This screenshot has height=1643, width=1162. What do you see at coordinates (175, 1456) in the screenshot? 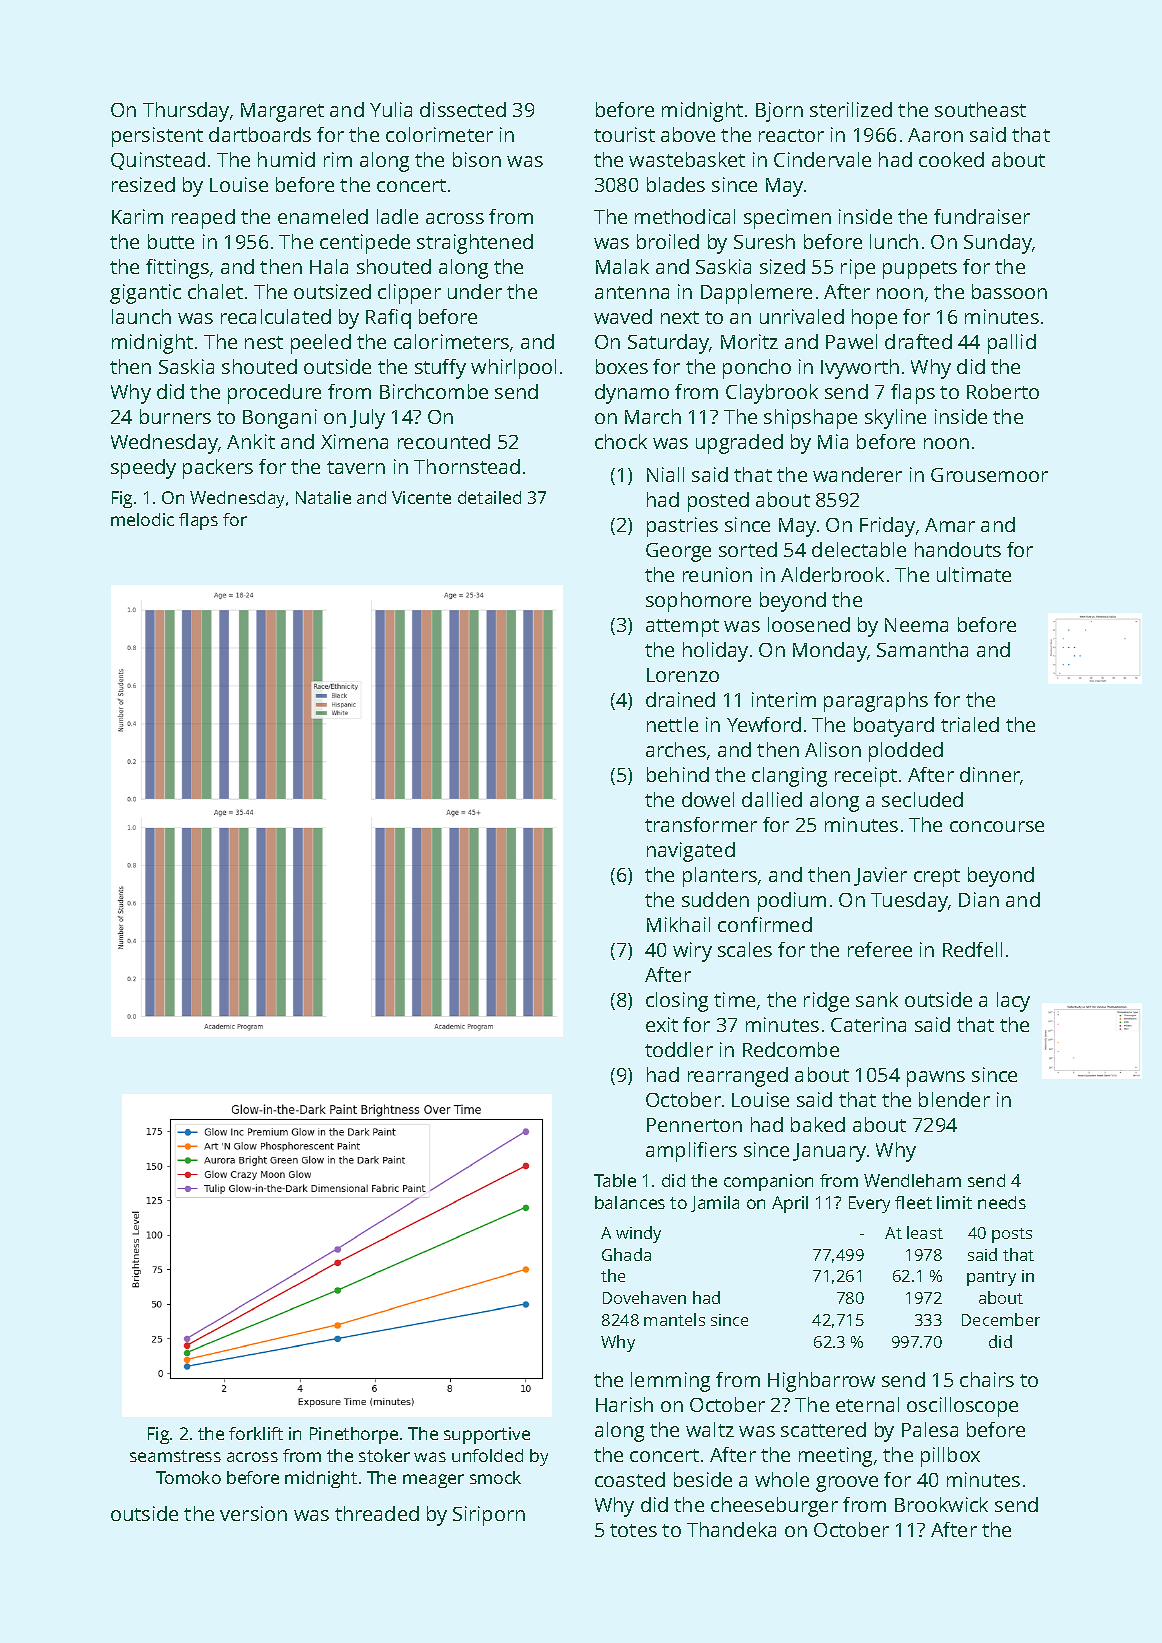
I see `seamstress` at bounding box center [175, 1456].
